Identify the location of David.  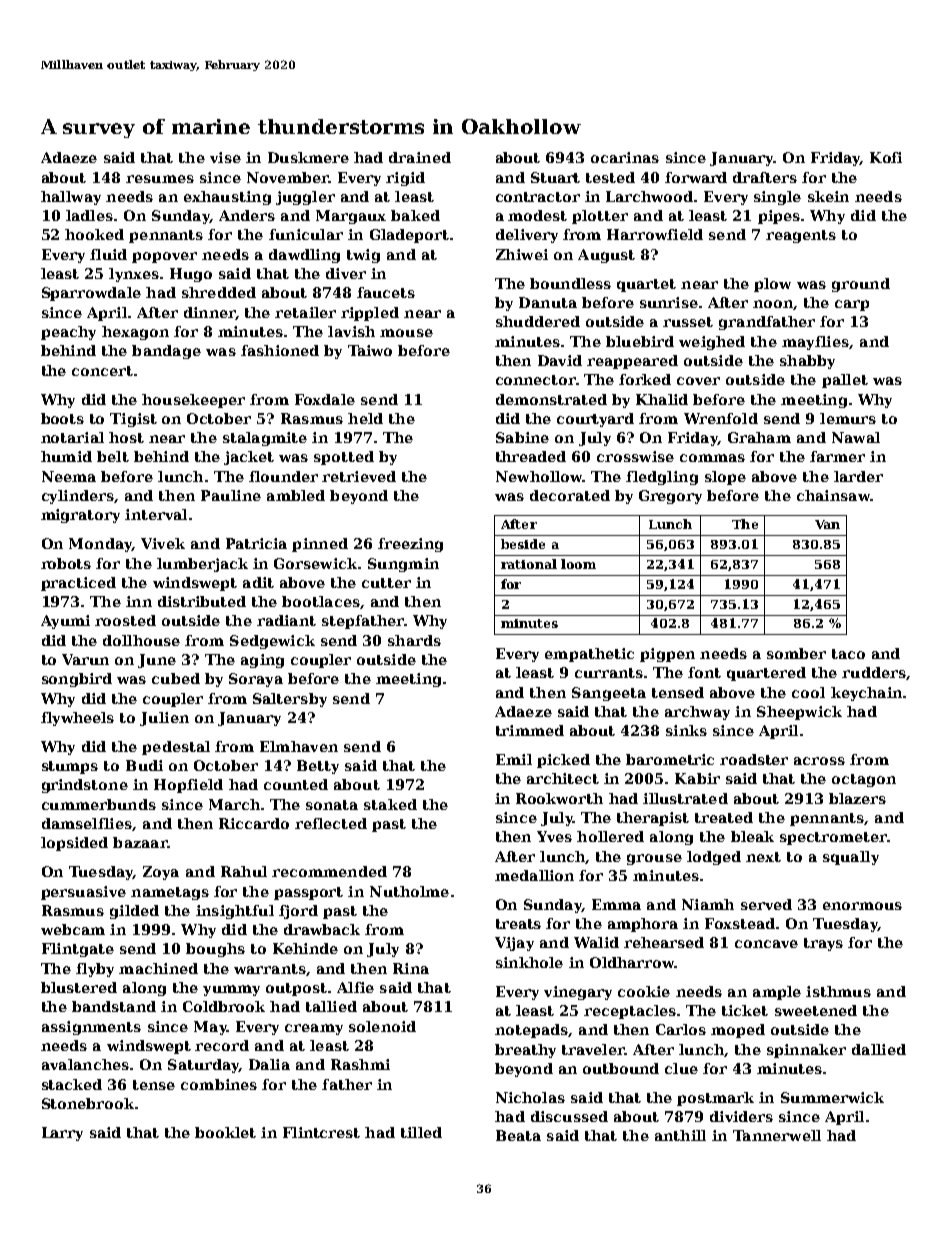
(560, 360).
